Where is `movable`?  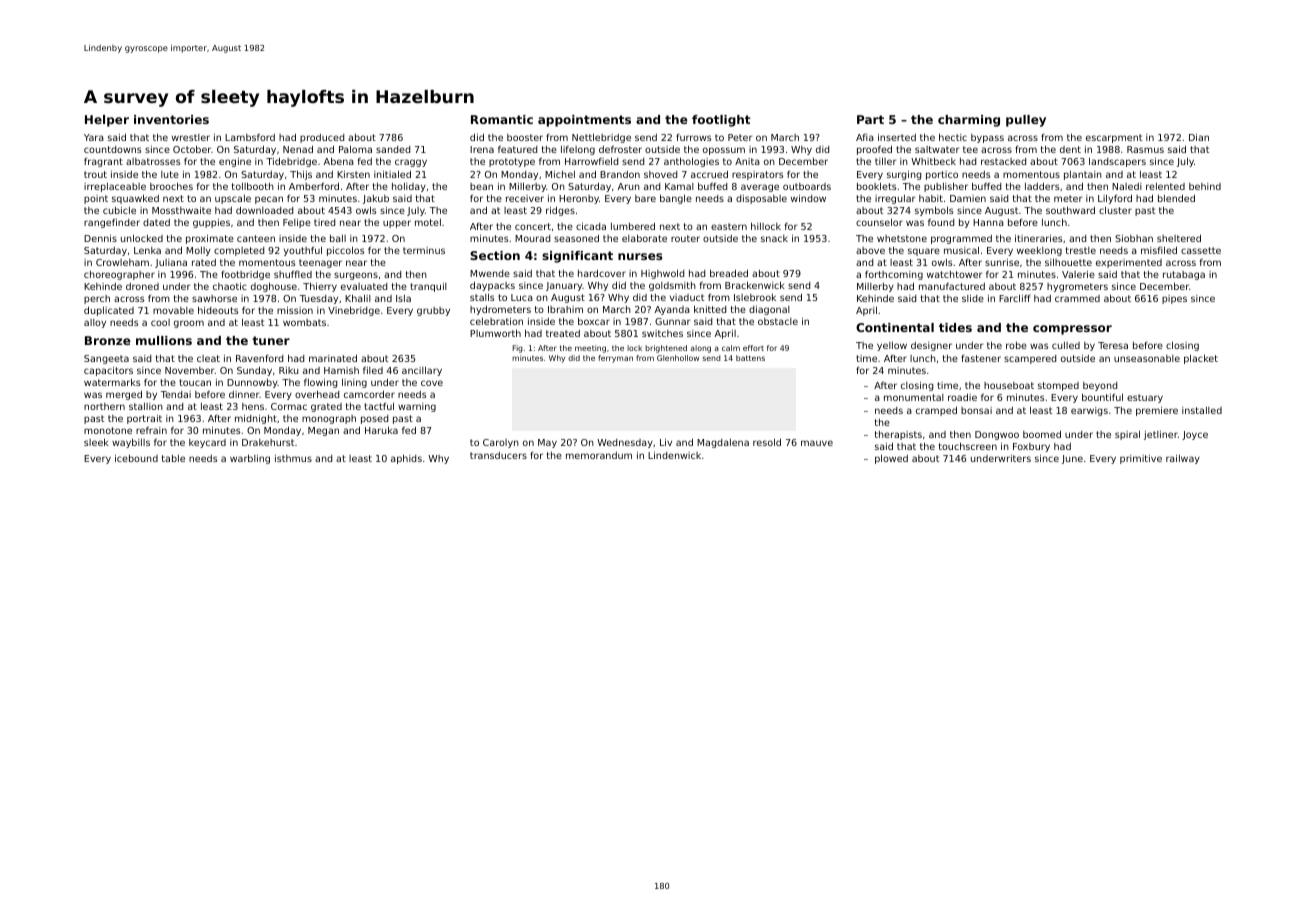 movable is located at coordinates (173, 310).
